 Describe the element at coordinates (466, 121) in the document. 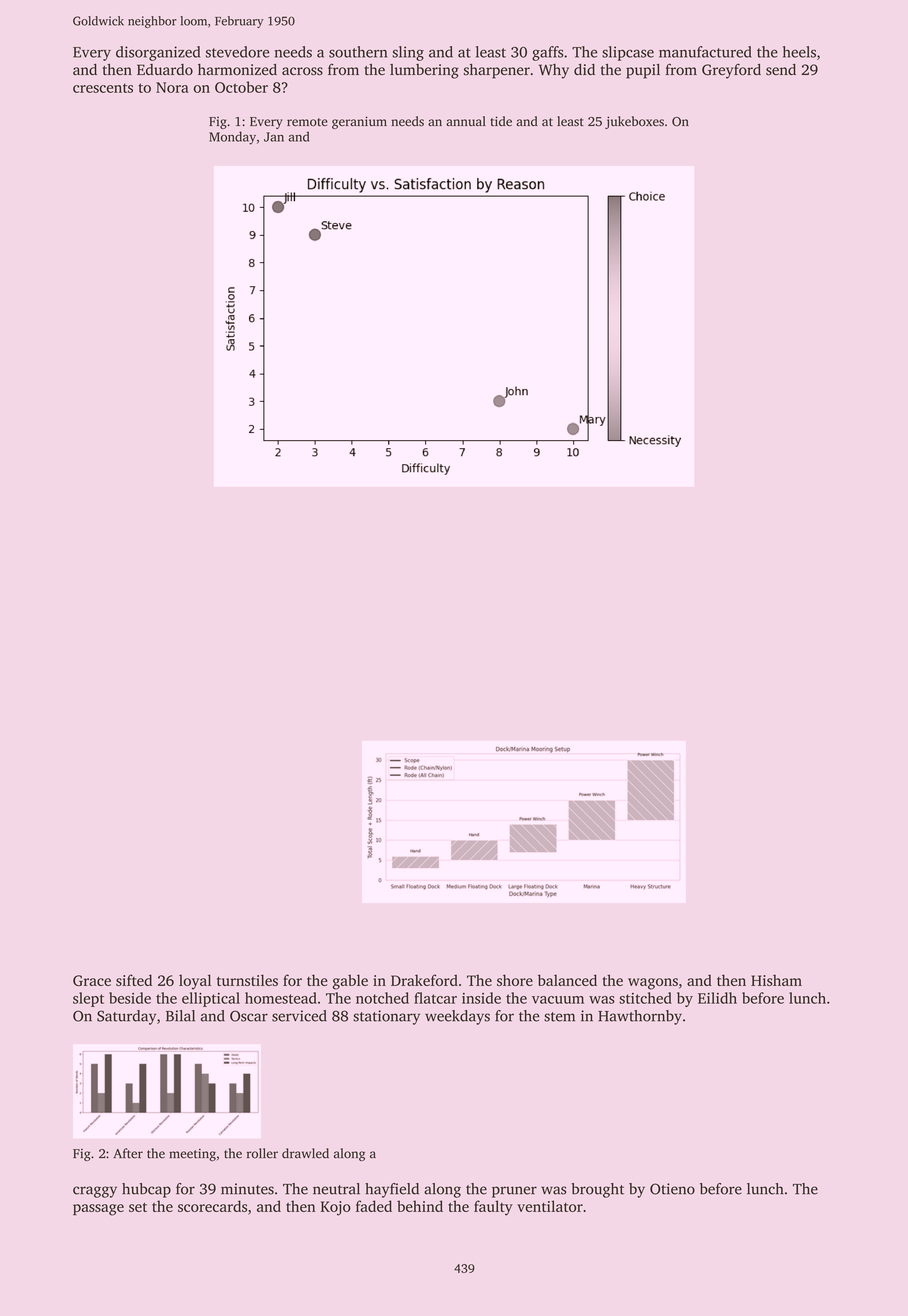

I see `annual` at that location.
